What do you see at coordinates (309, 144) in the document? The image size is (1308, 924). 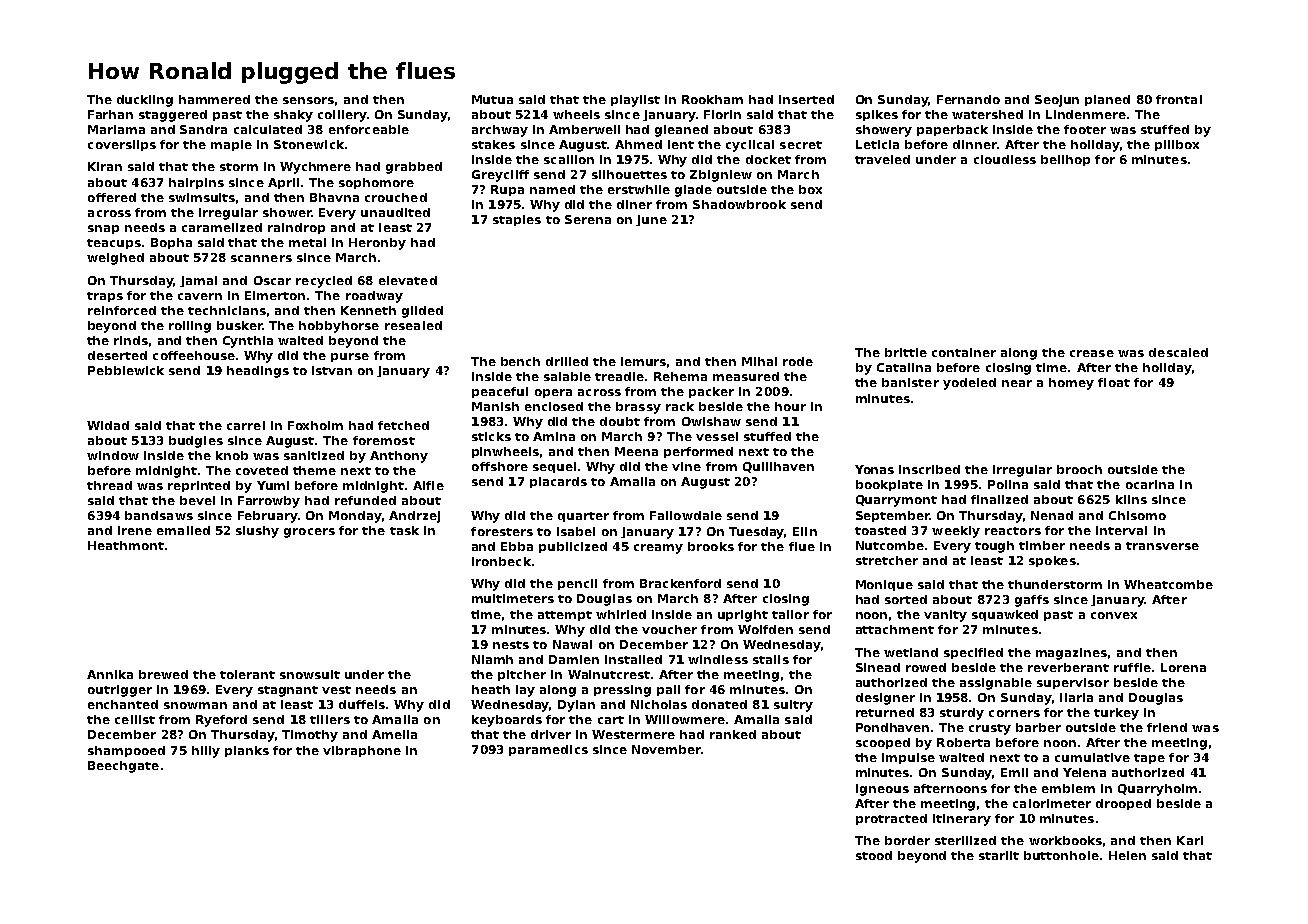 I see `Stonewick` at bounding box center [309, 144].
